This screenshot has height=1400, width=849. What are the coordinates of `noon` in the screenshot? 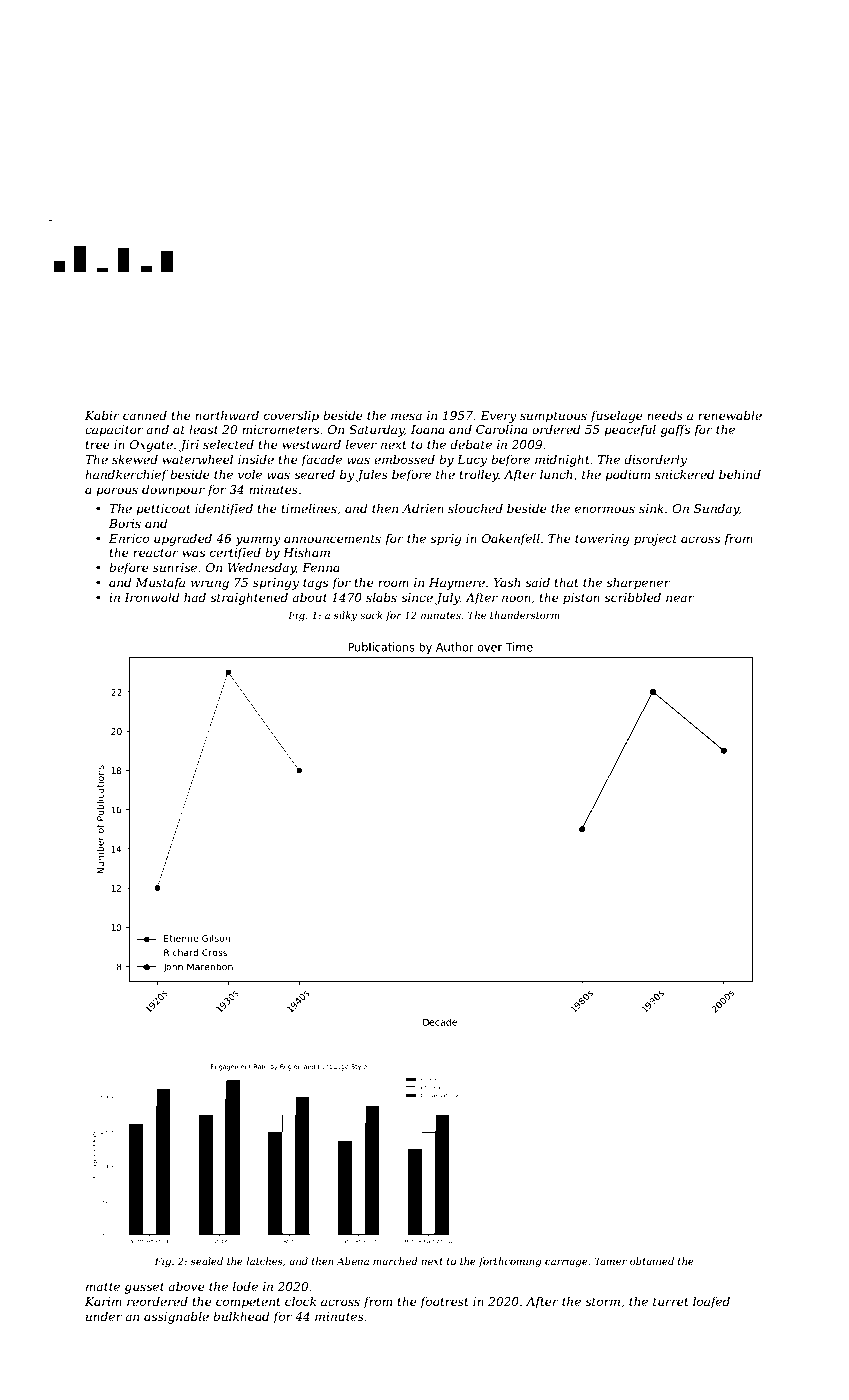 It's located at (516, 598).
